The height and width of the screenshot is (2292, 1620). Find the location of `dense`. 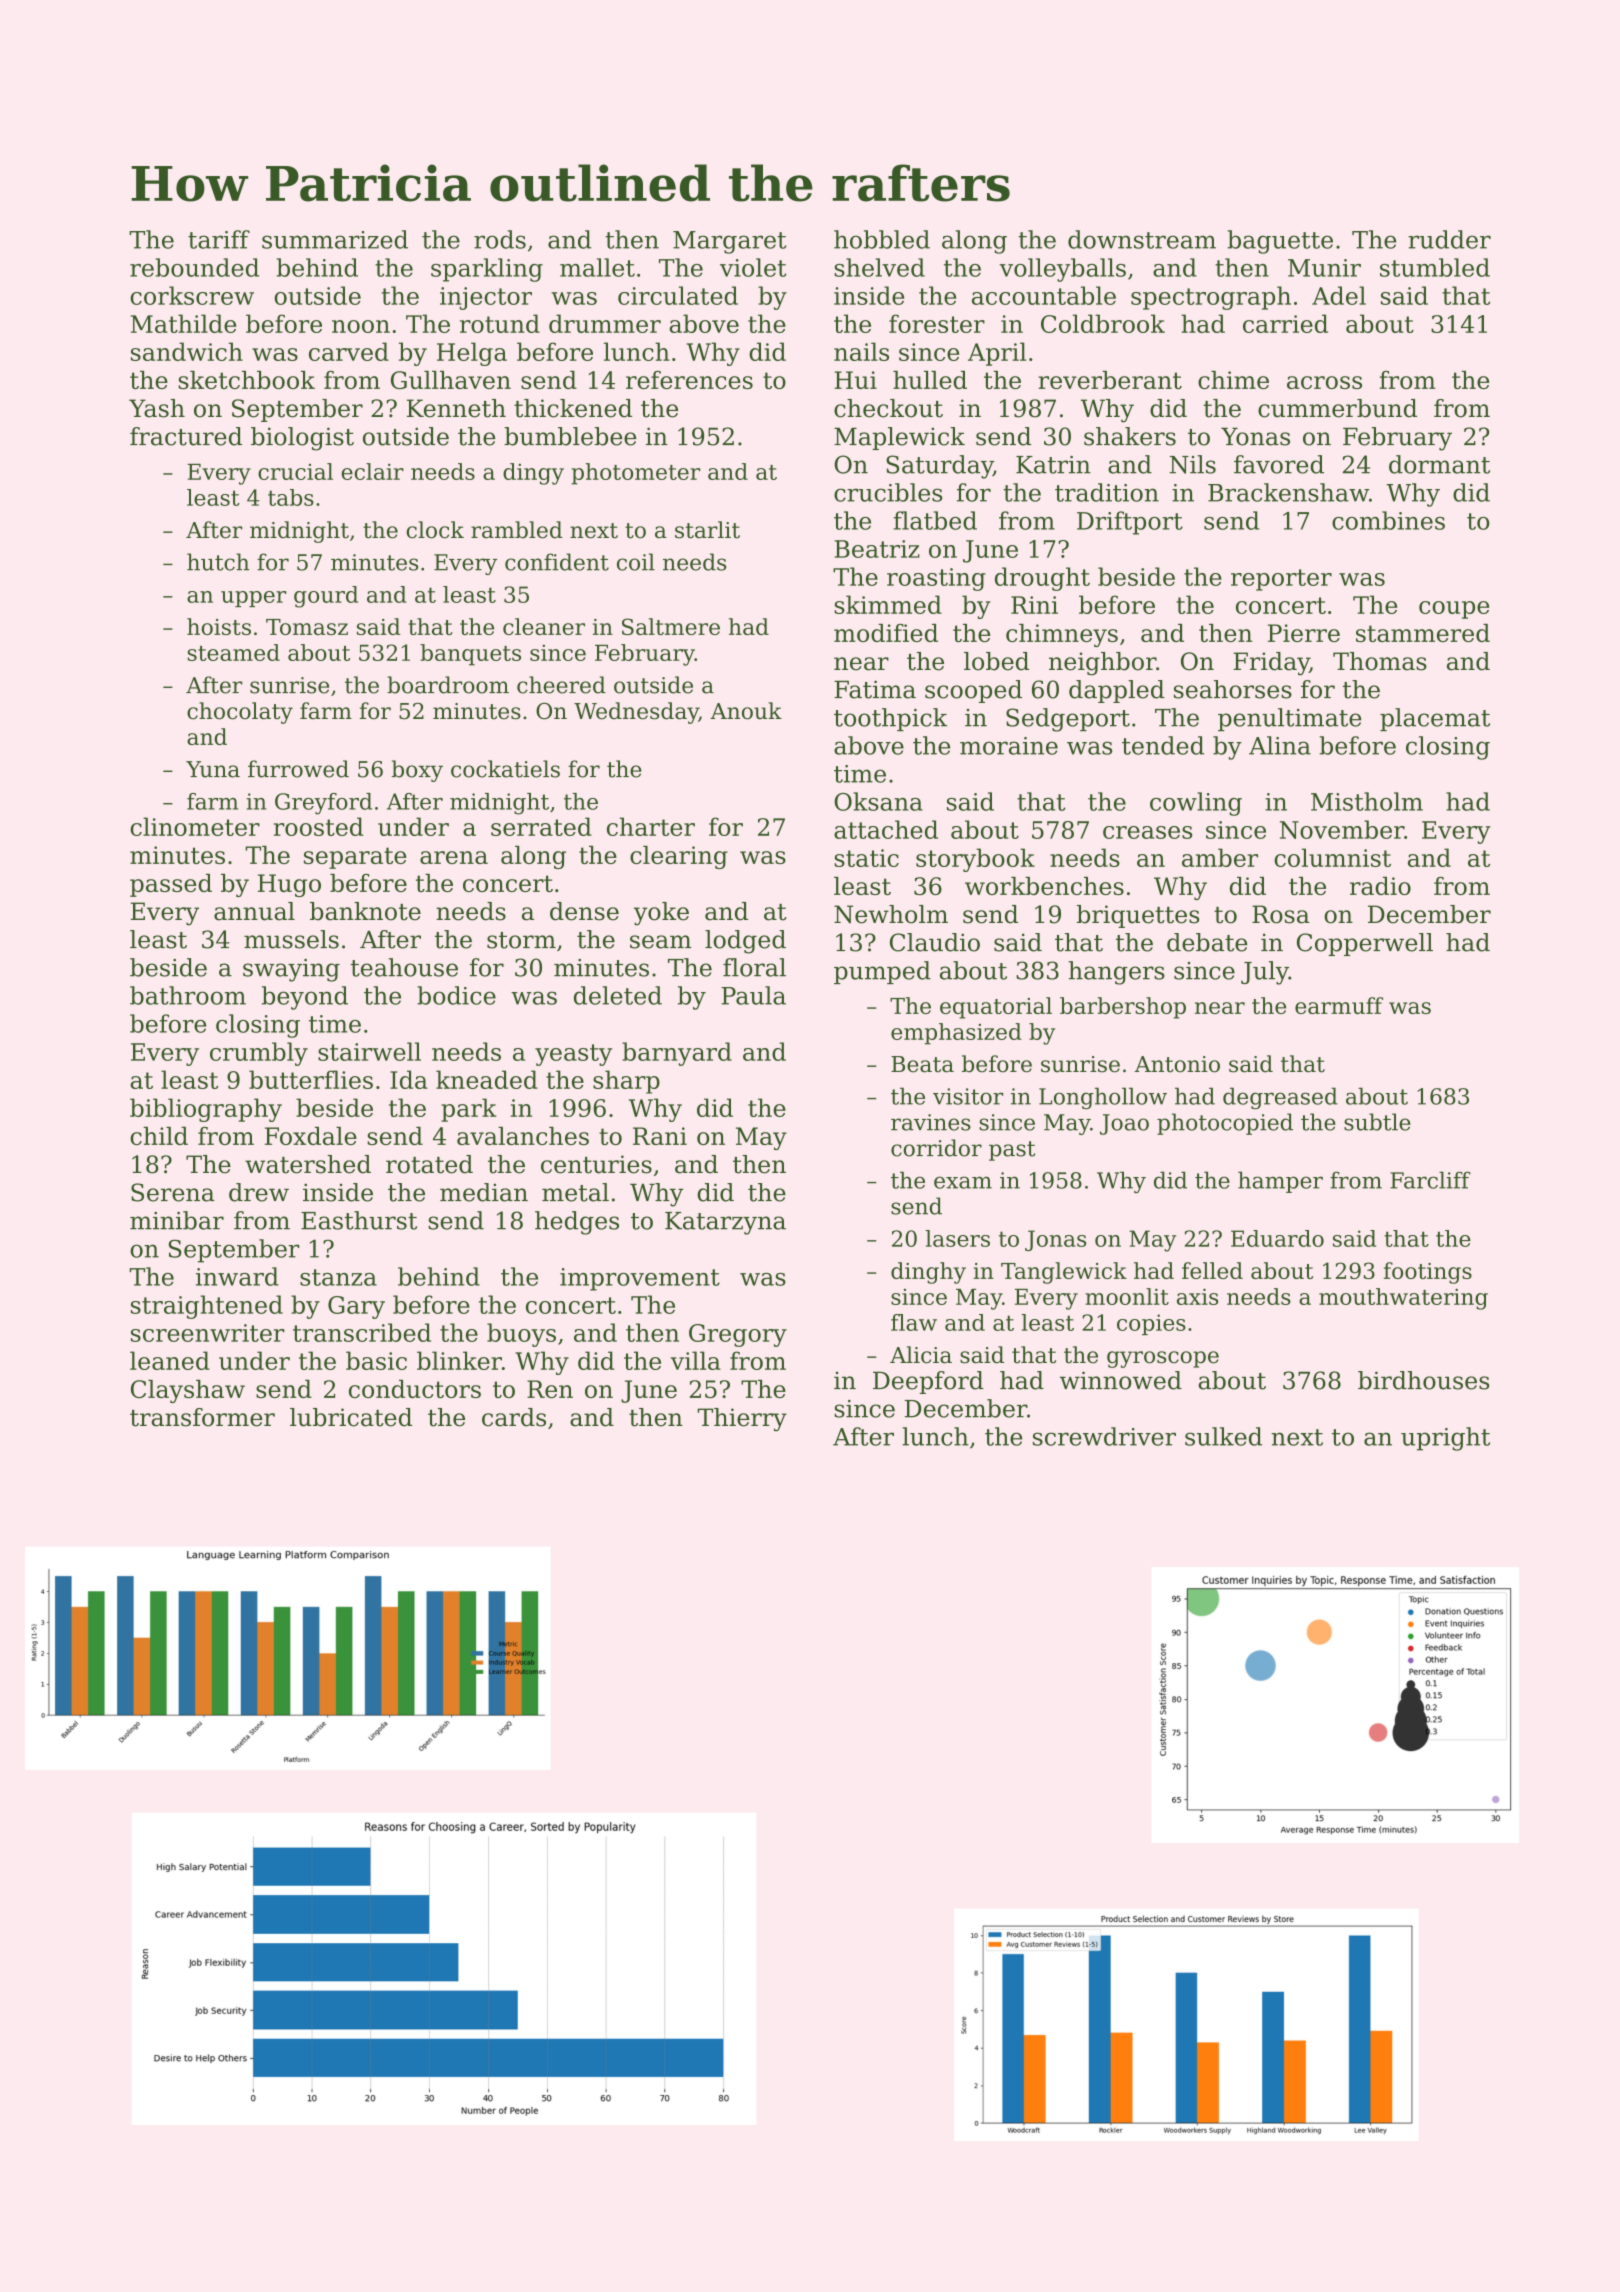

dense is located at coordinates (584, 911).
